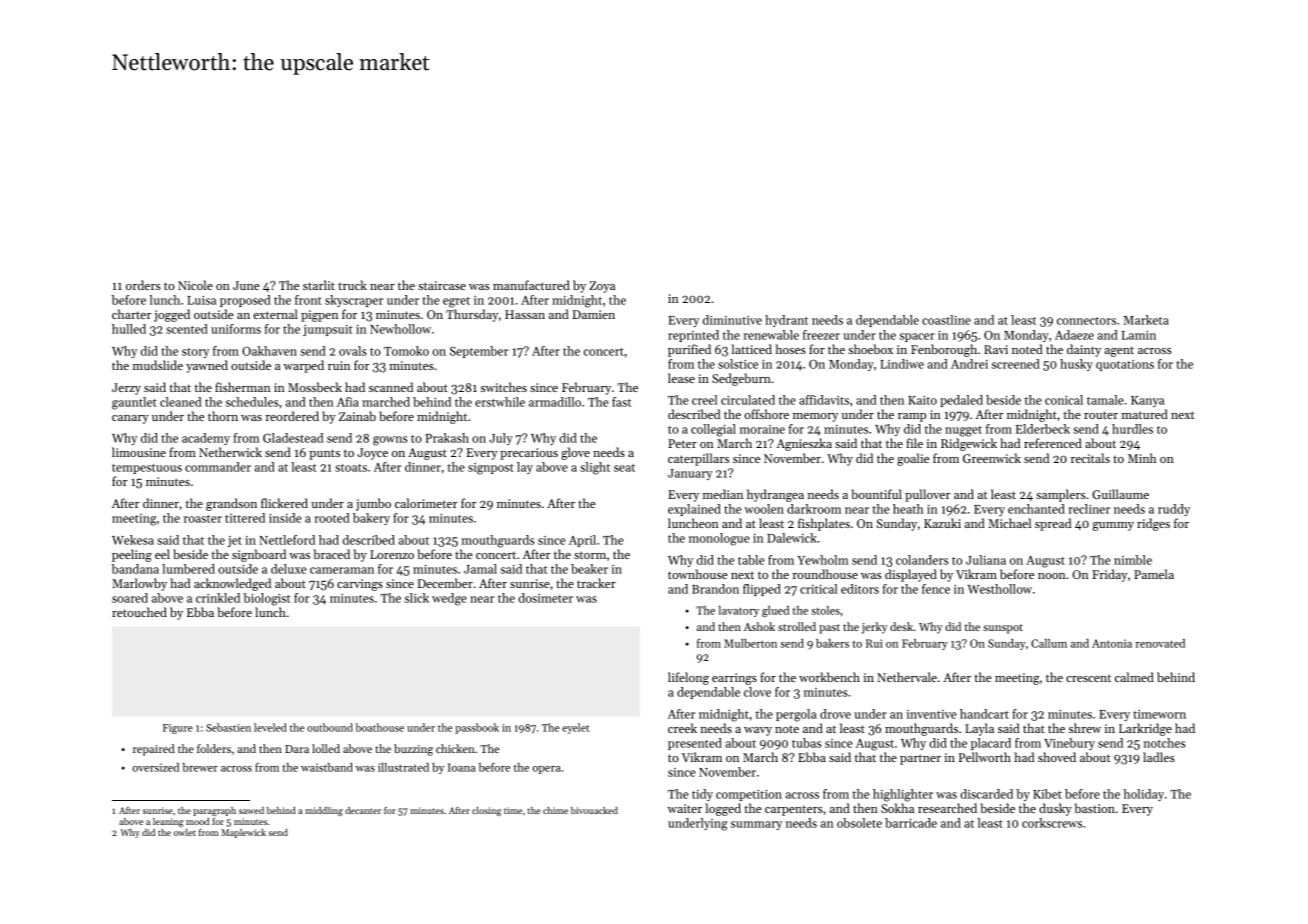  What do you see at coordinates (775, 611) in the screenshot?
I see `glued` at bounding box center [775, 611].
